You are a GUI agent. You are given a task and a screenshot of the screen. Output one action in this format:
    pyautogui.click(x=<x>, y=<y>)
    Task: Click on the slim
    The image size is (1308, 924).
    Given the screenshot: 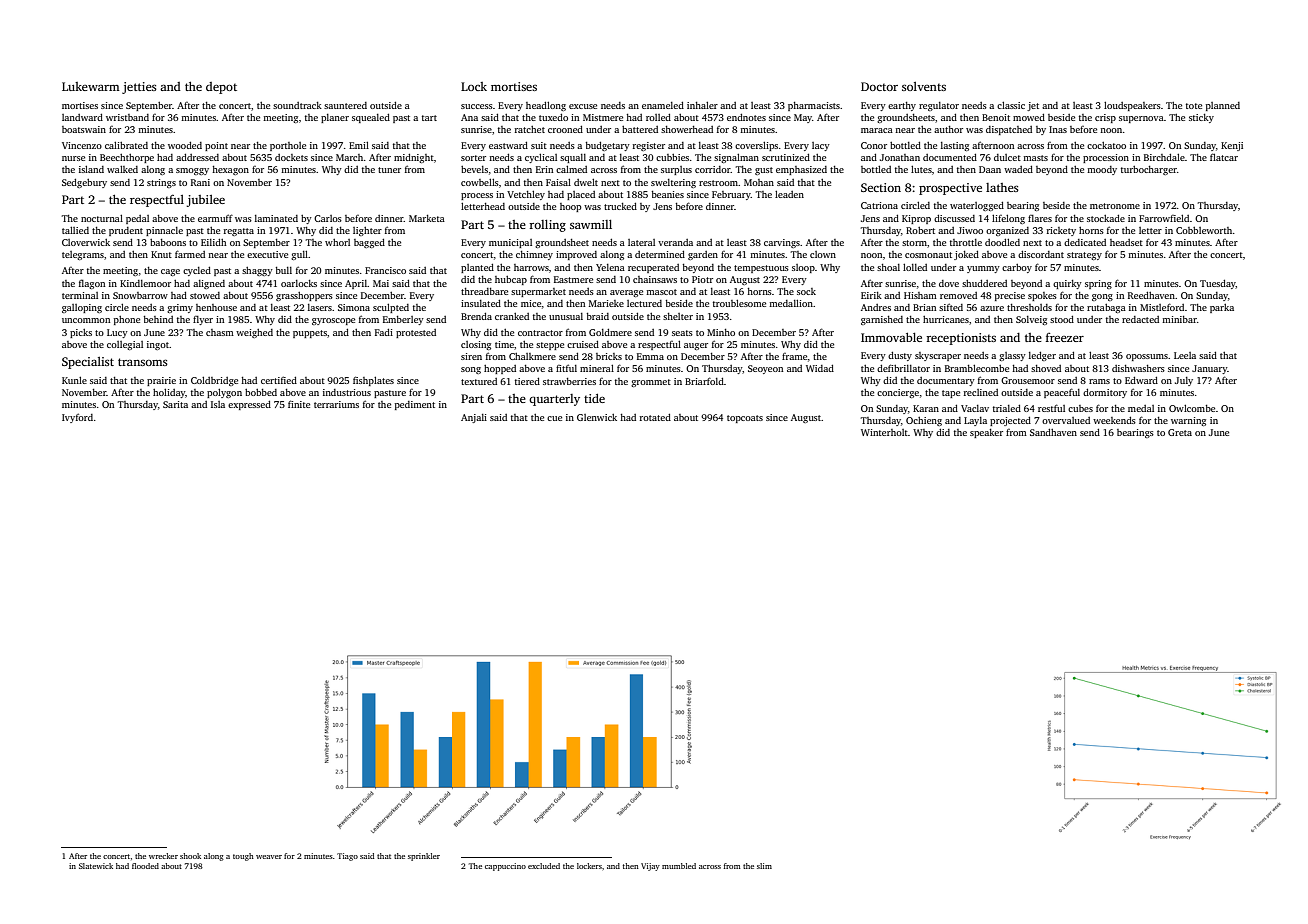 What is the action you would take?
    pyautogui.click(x=764, y=866)
